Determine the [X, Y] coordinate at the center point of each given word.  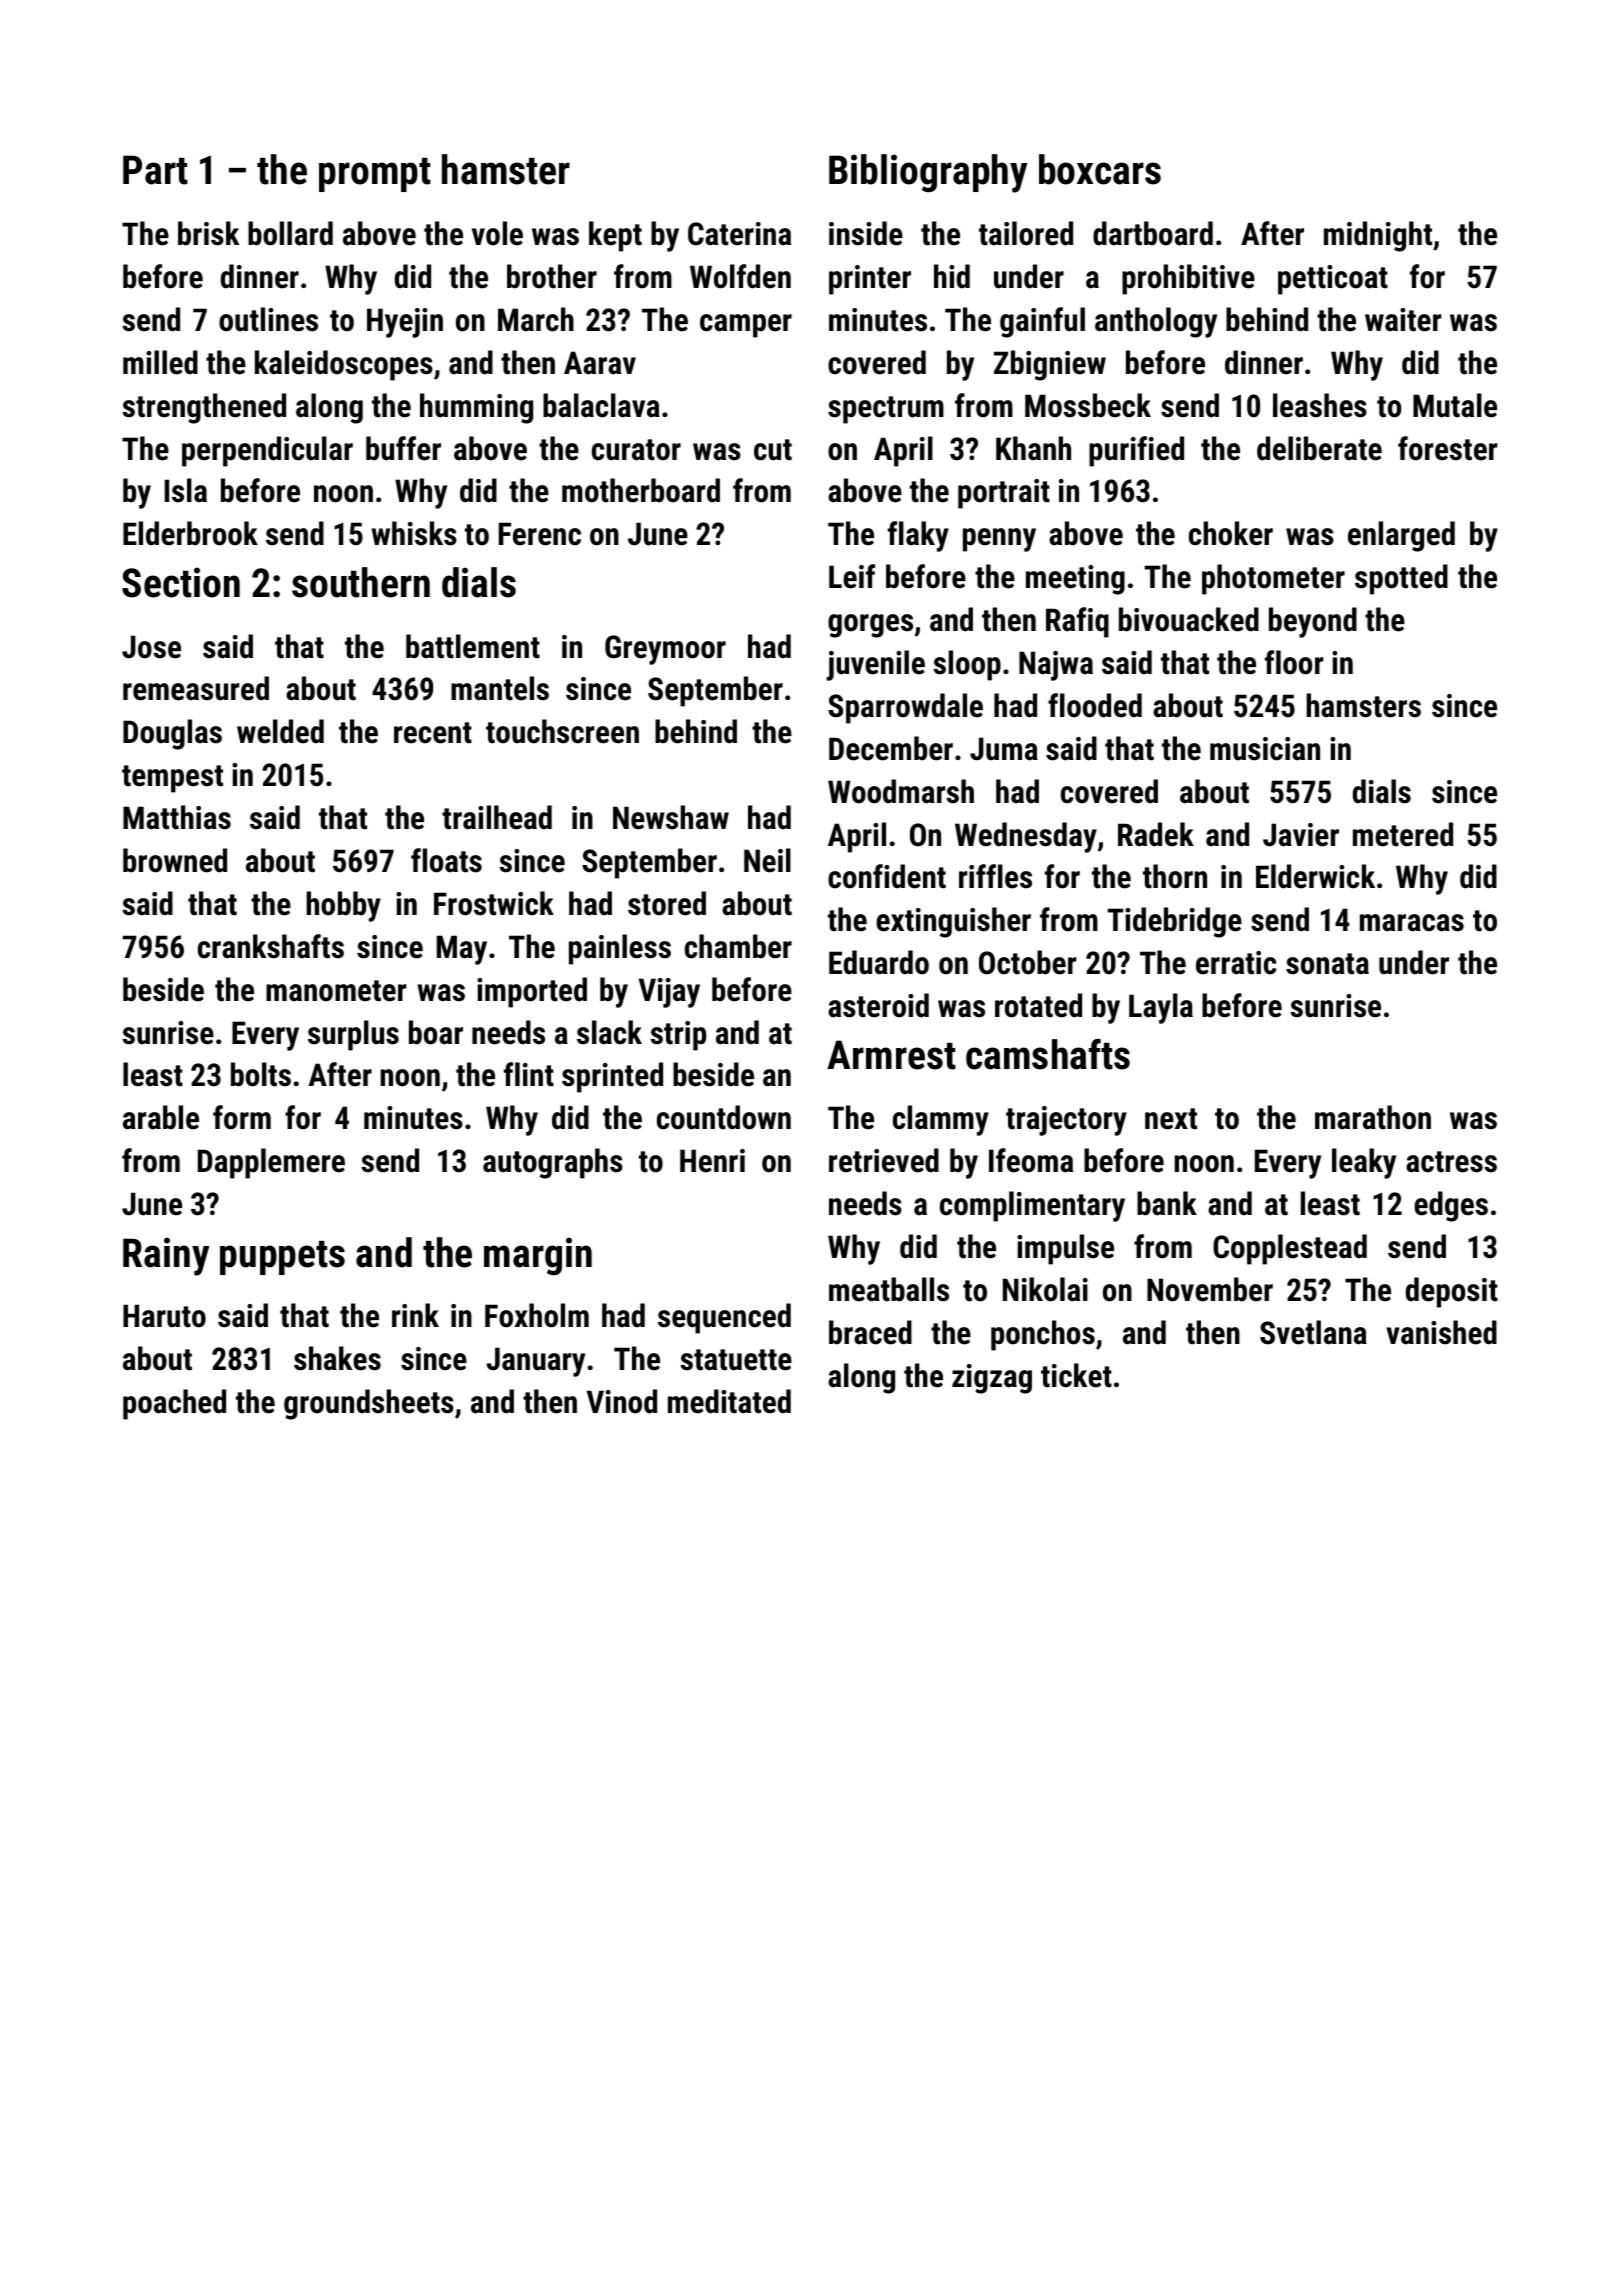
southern [361, 582]
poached [174, 1404]
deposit [1452, 1292]
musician [1265, 749]
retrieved [884, 1160]
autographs [553, 1163]
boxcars [1100, 169]
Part [155, 170]
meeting [1075, 580]
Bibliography [928, 173]
